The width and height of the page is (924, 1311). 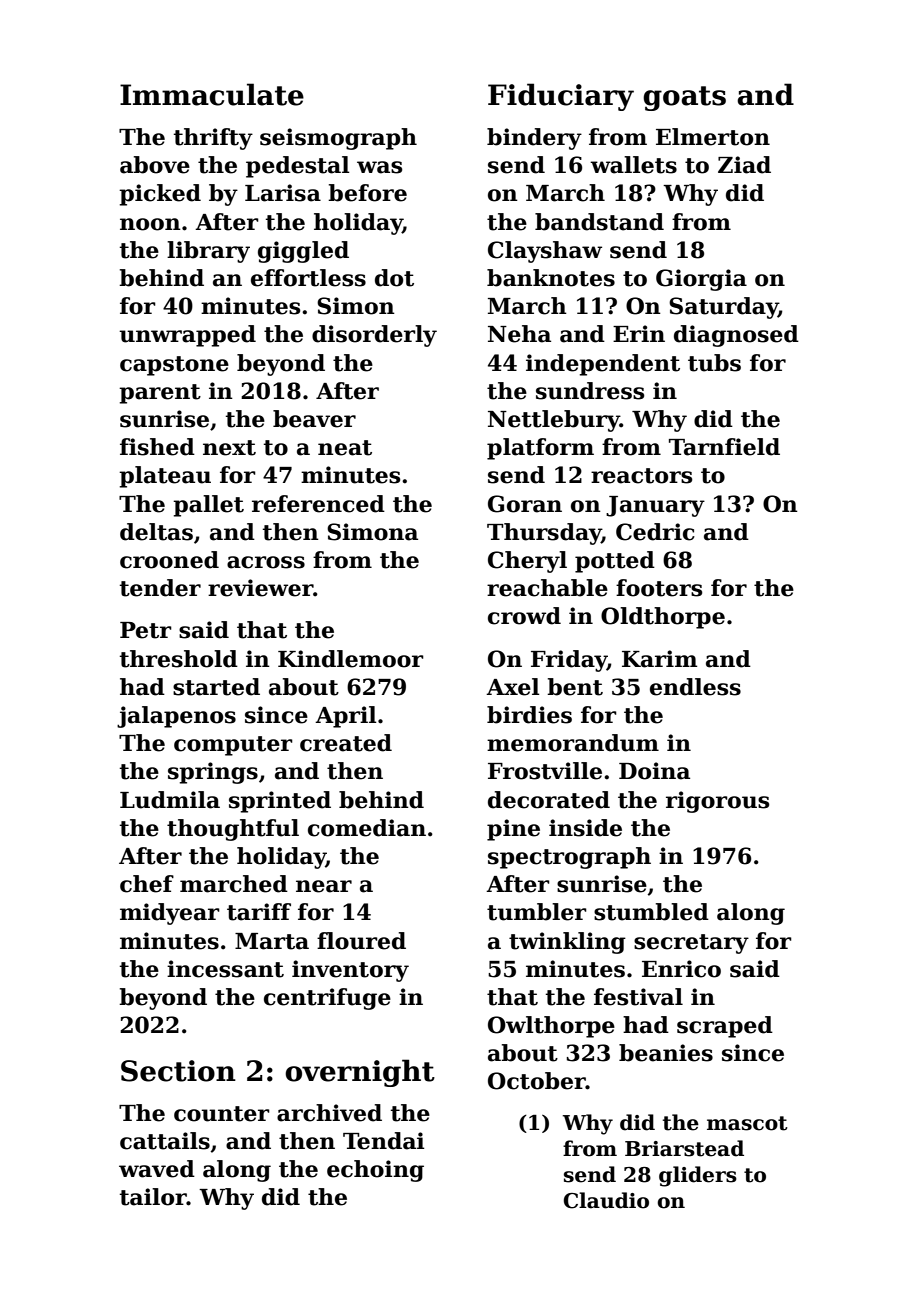 I want to click on footers, so click(x=659, y=588).
